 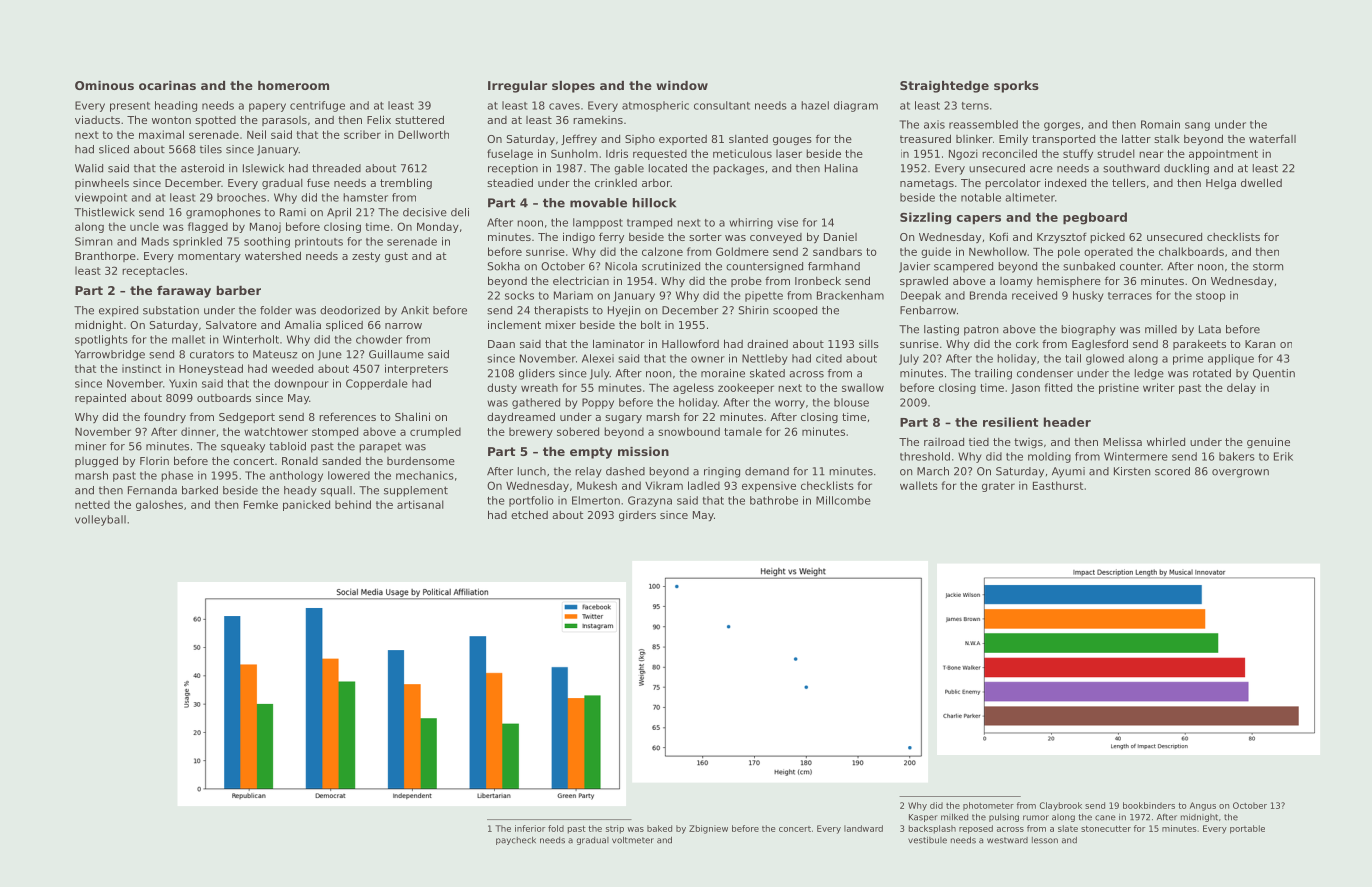 I want to click on Kasper, so click(x=923, y=818).
